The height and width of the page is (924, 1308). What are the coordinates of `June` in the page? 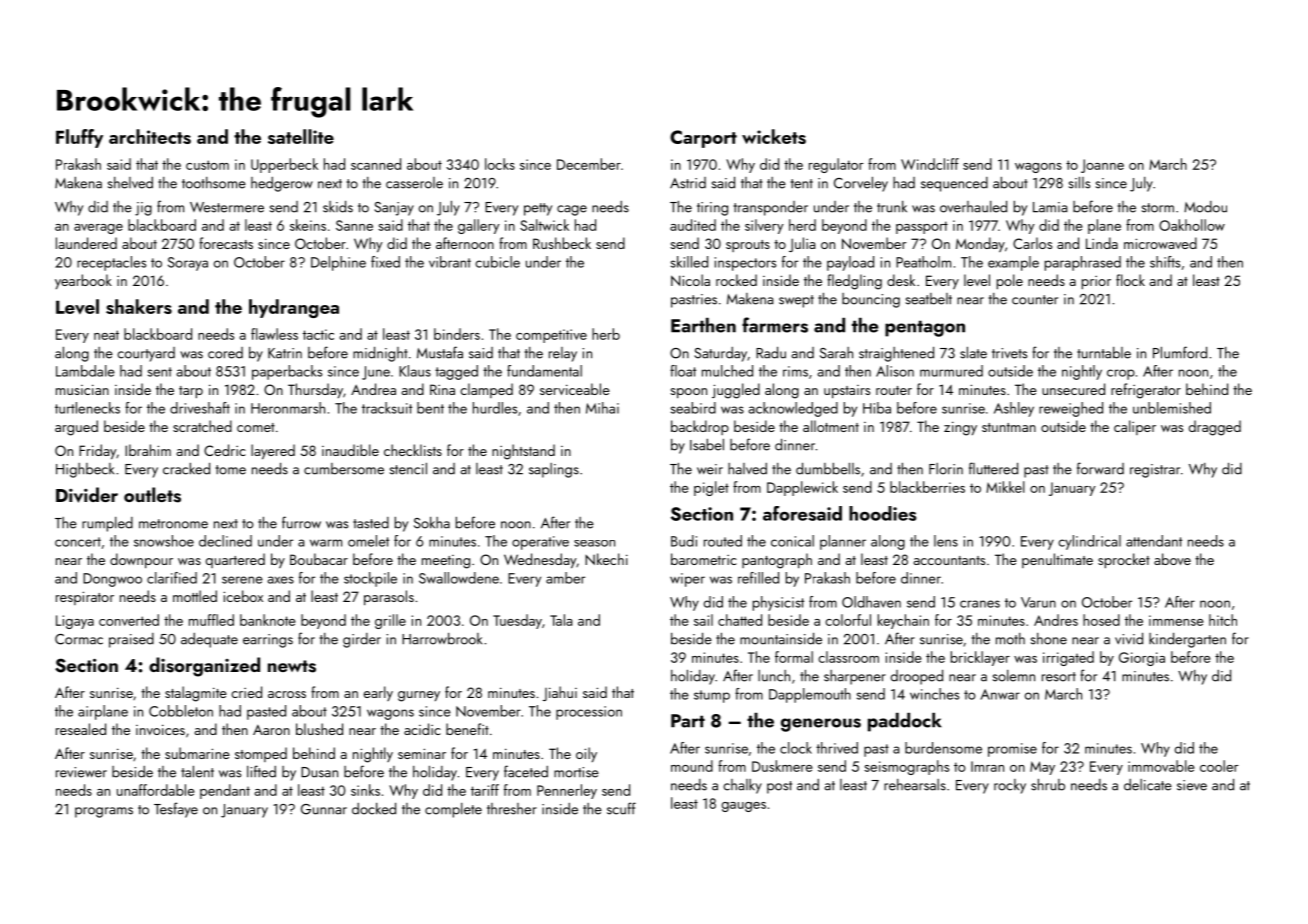 It's located at (376, 373).
